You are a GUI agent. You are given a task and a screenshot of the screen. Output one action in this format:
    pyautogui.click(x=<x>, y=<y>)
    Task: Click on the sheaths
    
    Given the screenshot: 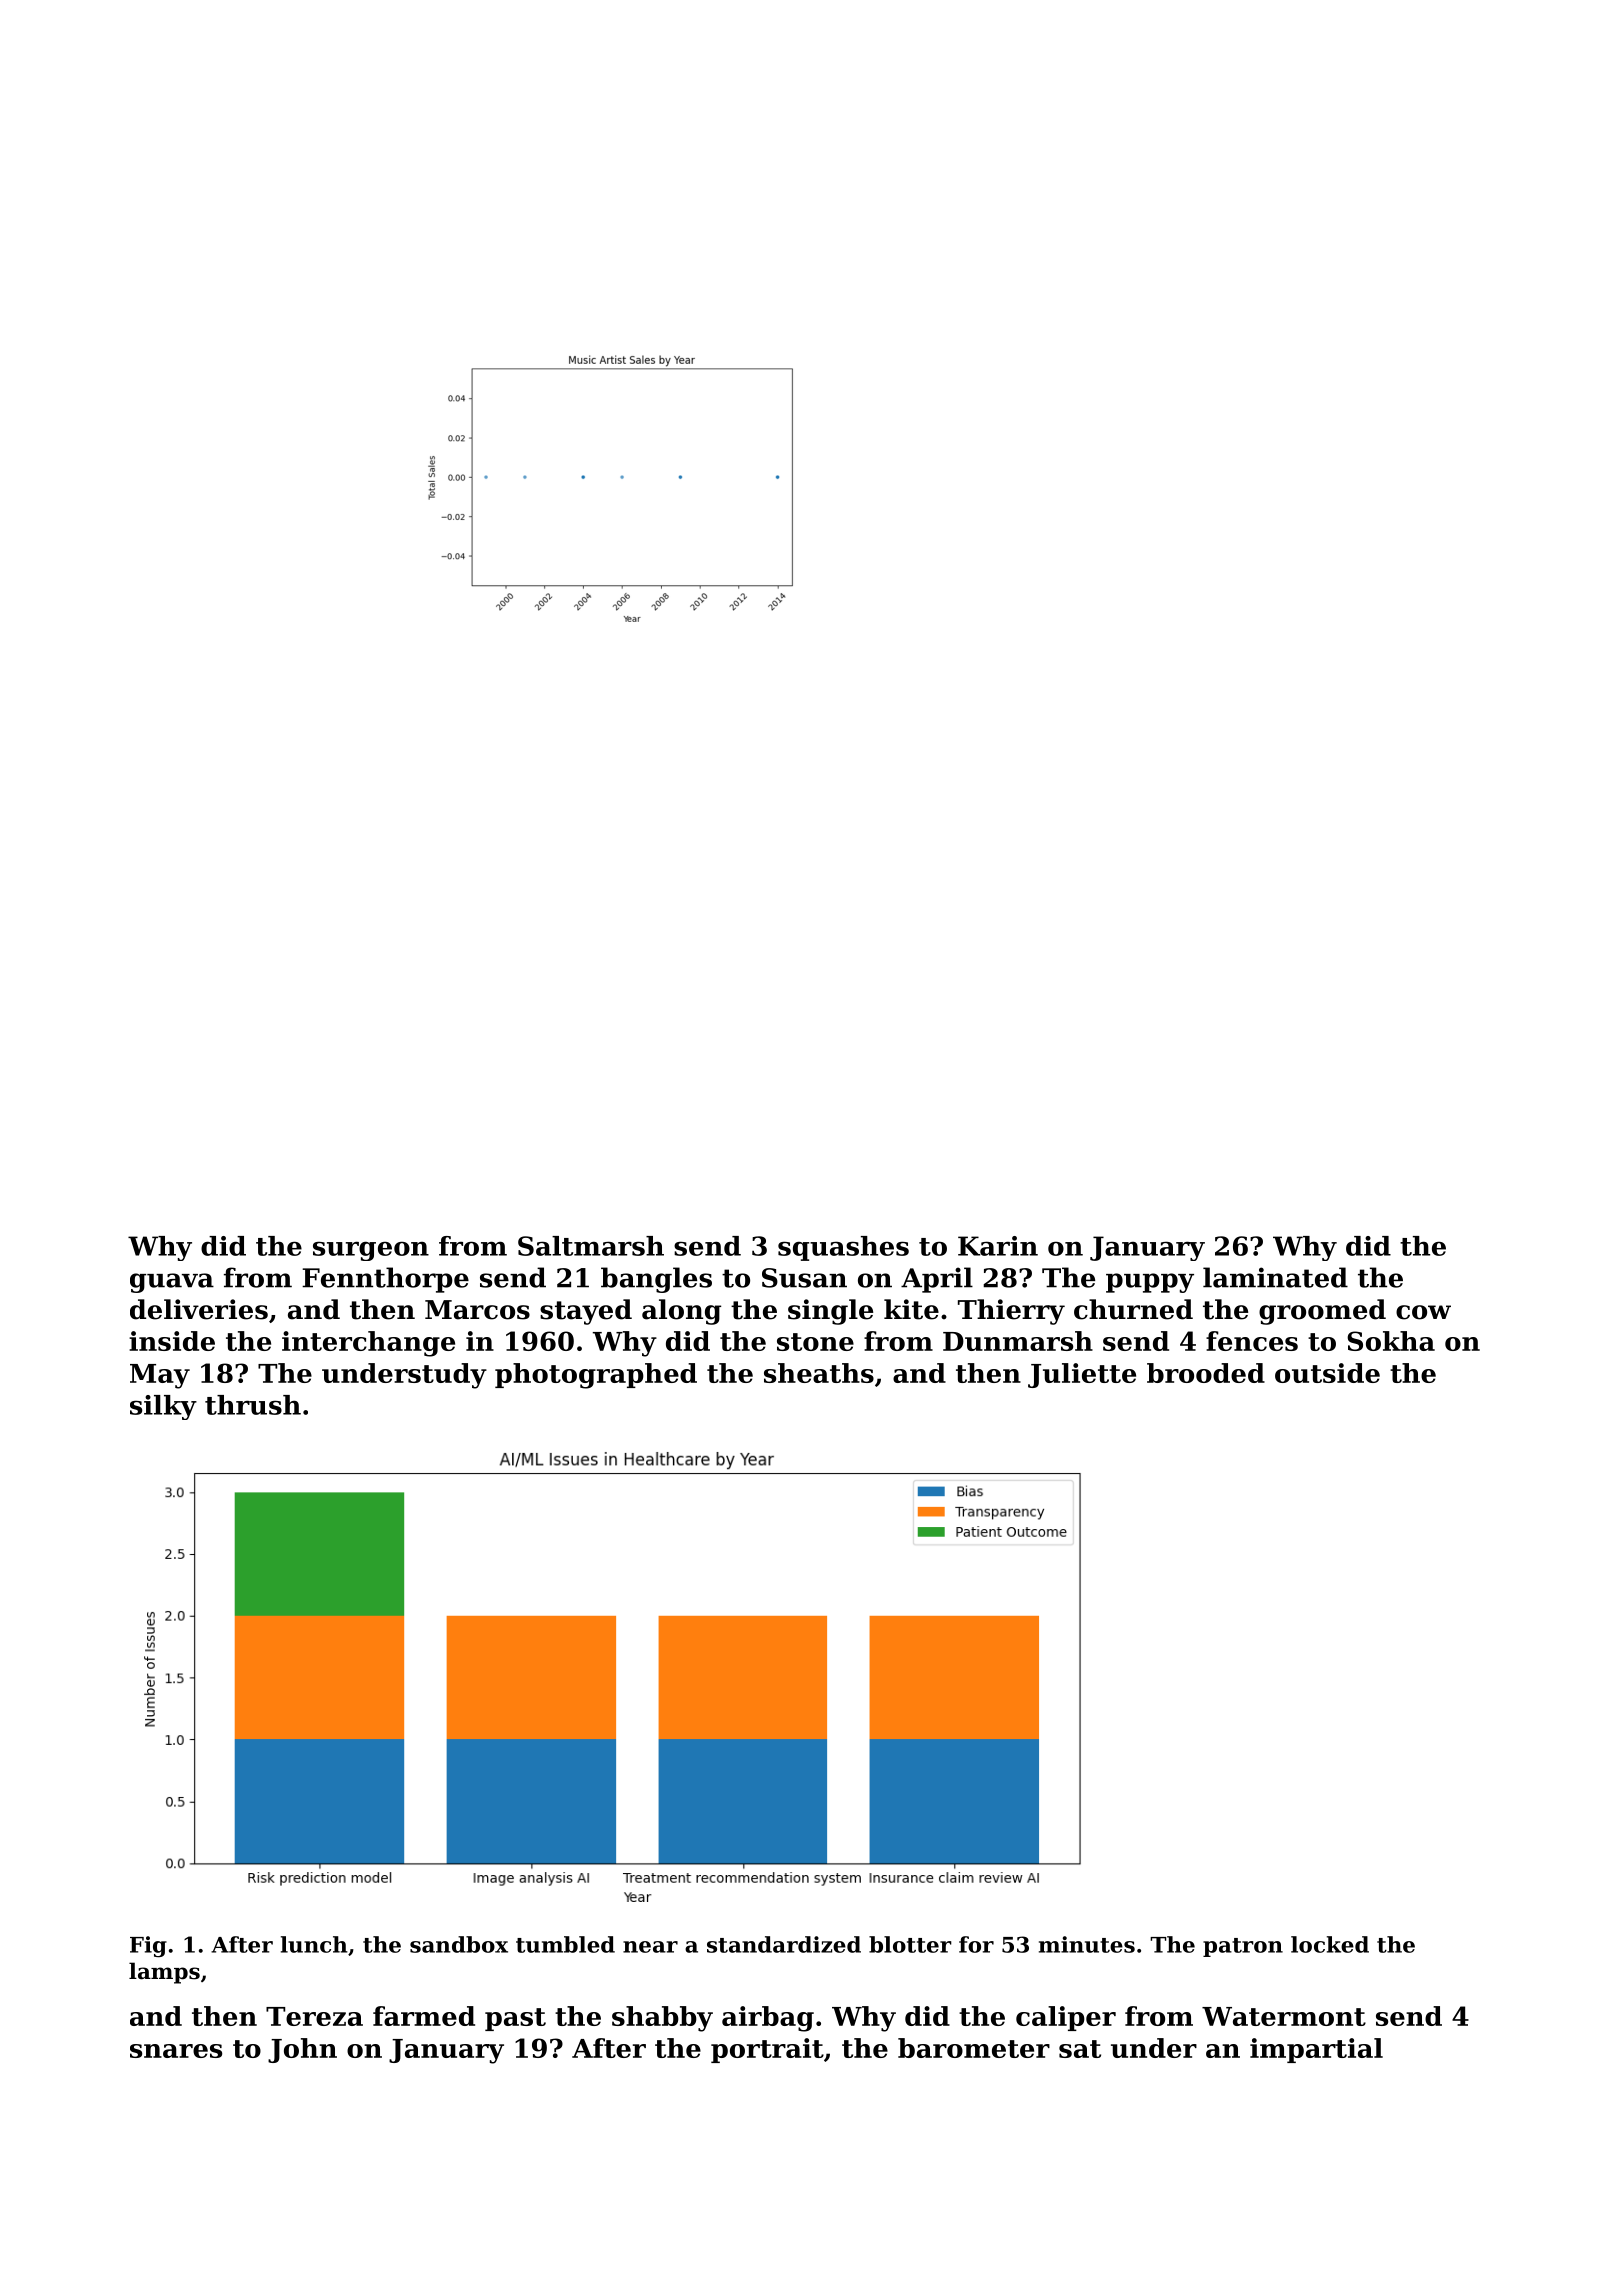 What is the action you would take?
    pyautogui.click(x=819, y=1373)
